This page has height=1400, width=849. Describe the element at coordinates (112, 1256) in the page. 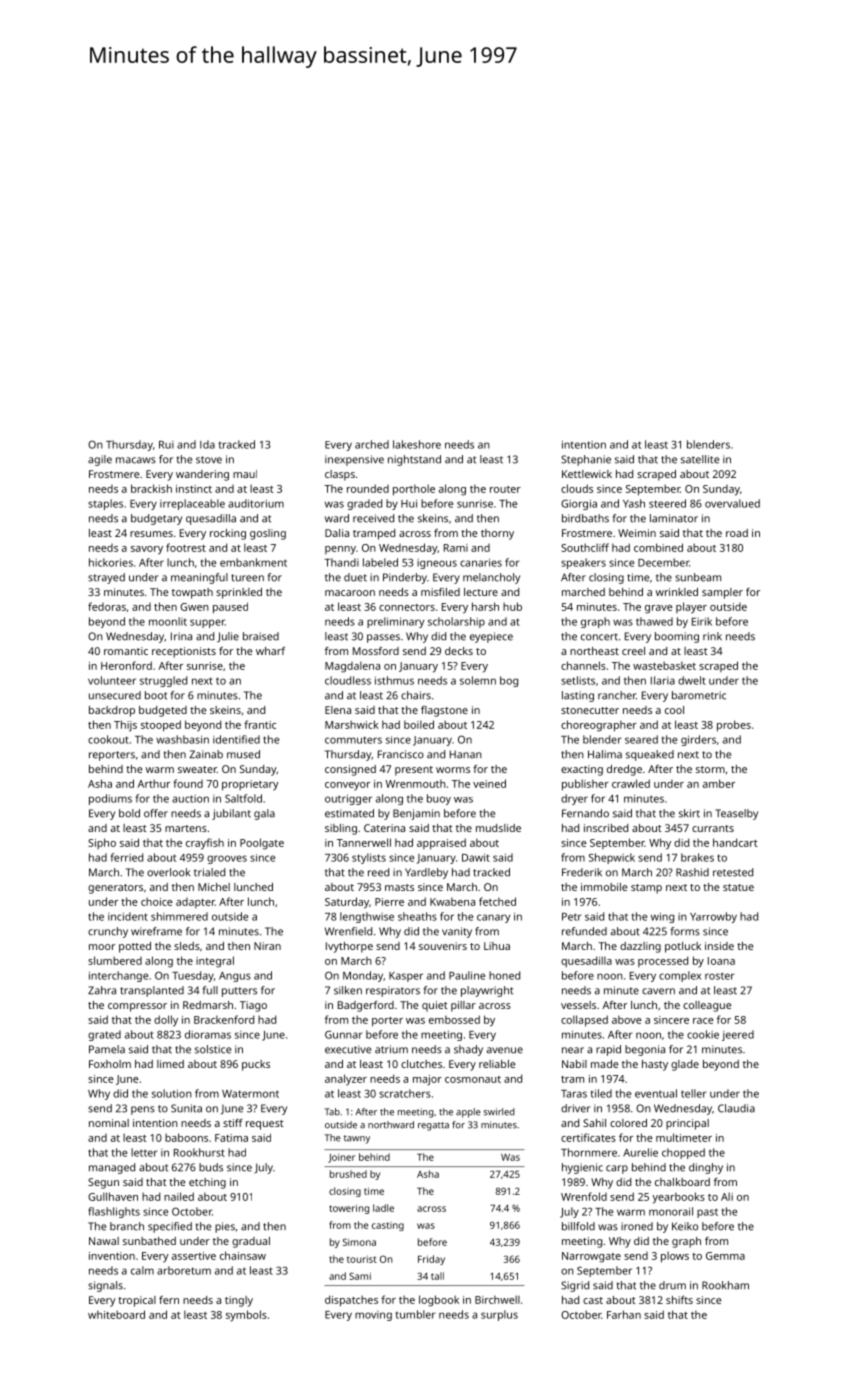

I see `invention` at that location.
